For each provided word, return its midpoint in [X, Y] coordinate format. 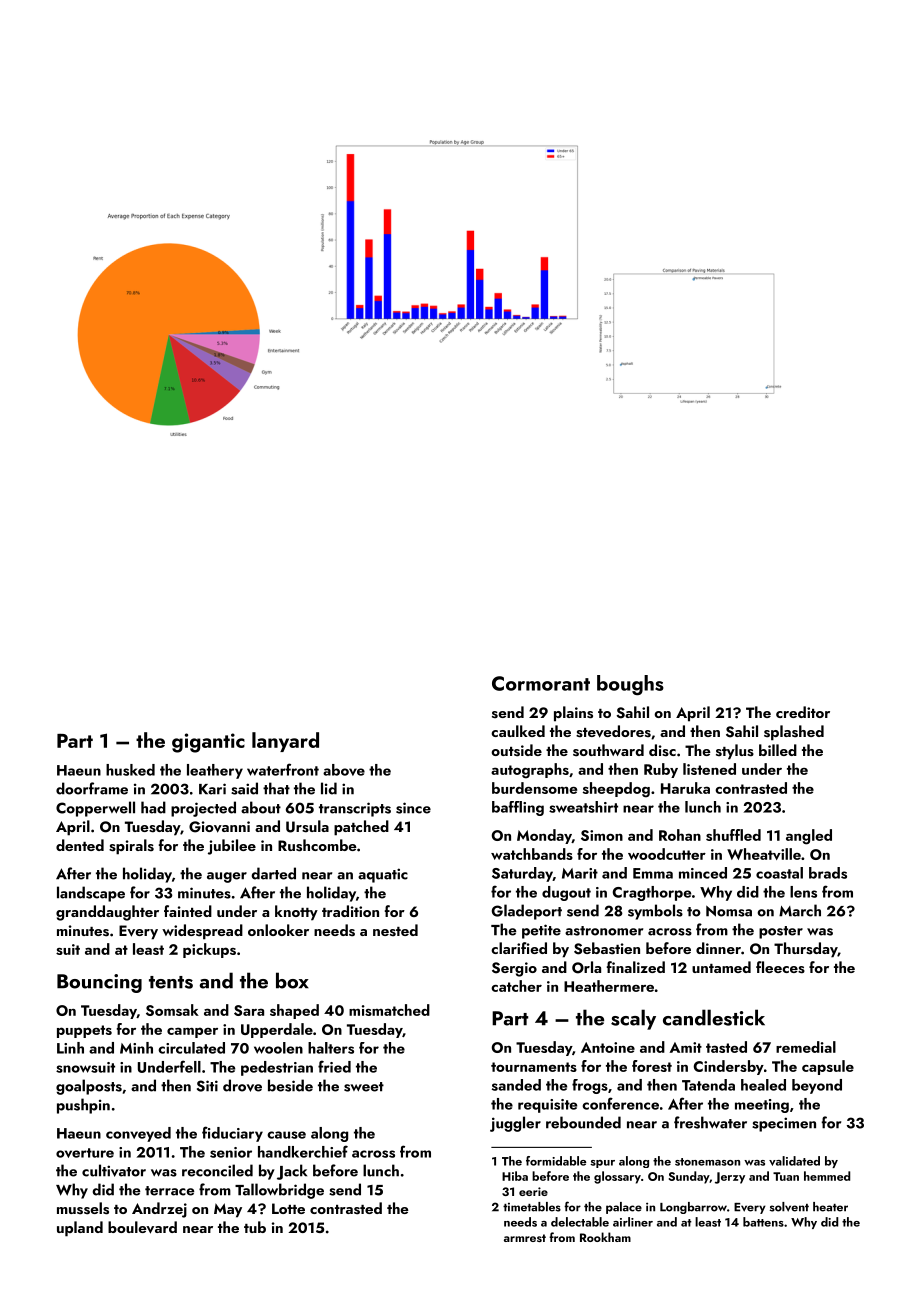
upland [80, 1229]
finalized [636, 967]
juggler [515, 1124]
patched [361, 828]
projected [203, 809]
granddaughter [107, 913]
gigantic [208, 743]
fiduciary [232, 1134]
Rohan [680, 835]
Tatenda [708, 1085]
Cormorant [541, 683]
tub [255, 1227]
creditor [803, 712]
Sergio [514, 969]
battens [763, 1222]
